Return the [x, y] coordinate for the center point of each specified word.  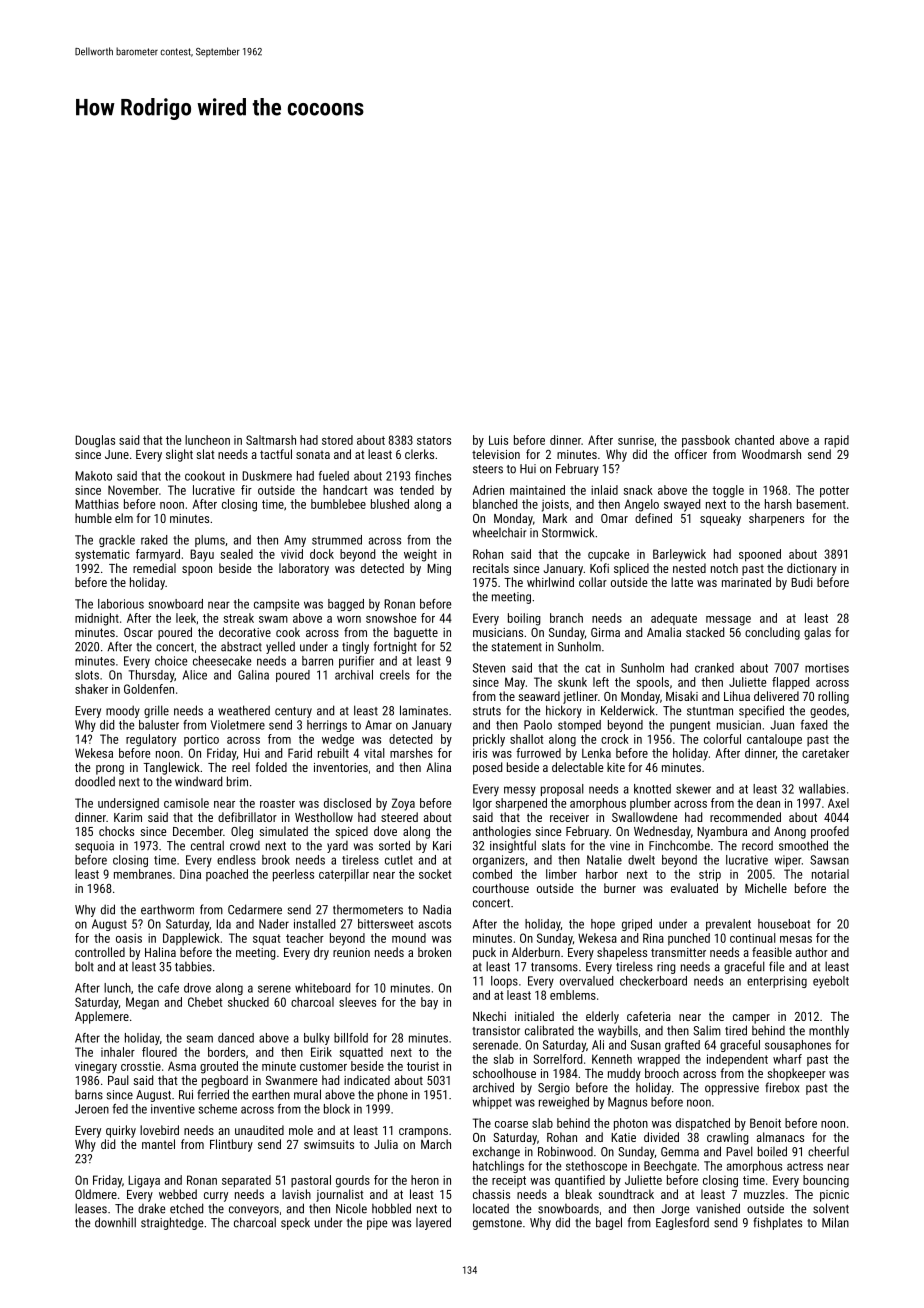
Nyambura [722, 832]
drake [151, 1208]
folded [271, 767]
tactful [276, 454]
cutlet [399, 860]
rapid [837, 441]
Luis [498, 440]
